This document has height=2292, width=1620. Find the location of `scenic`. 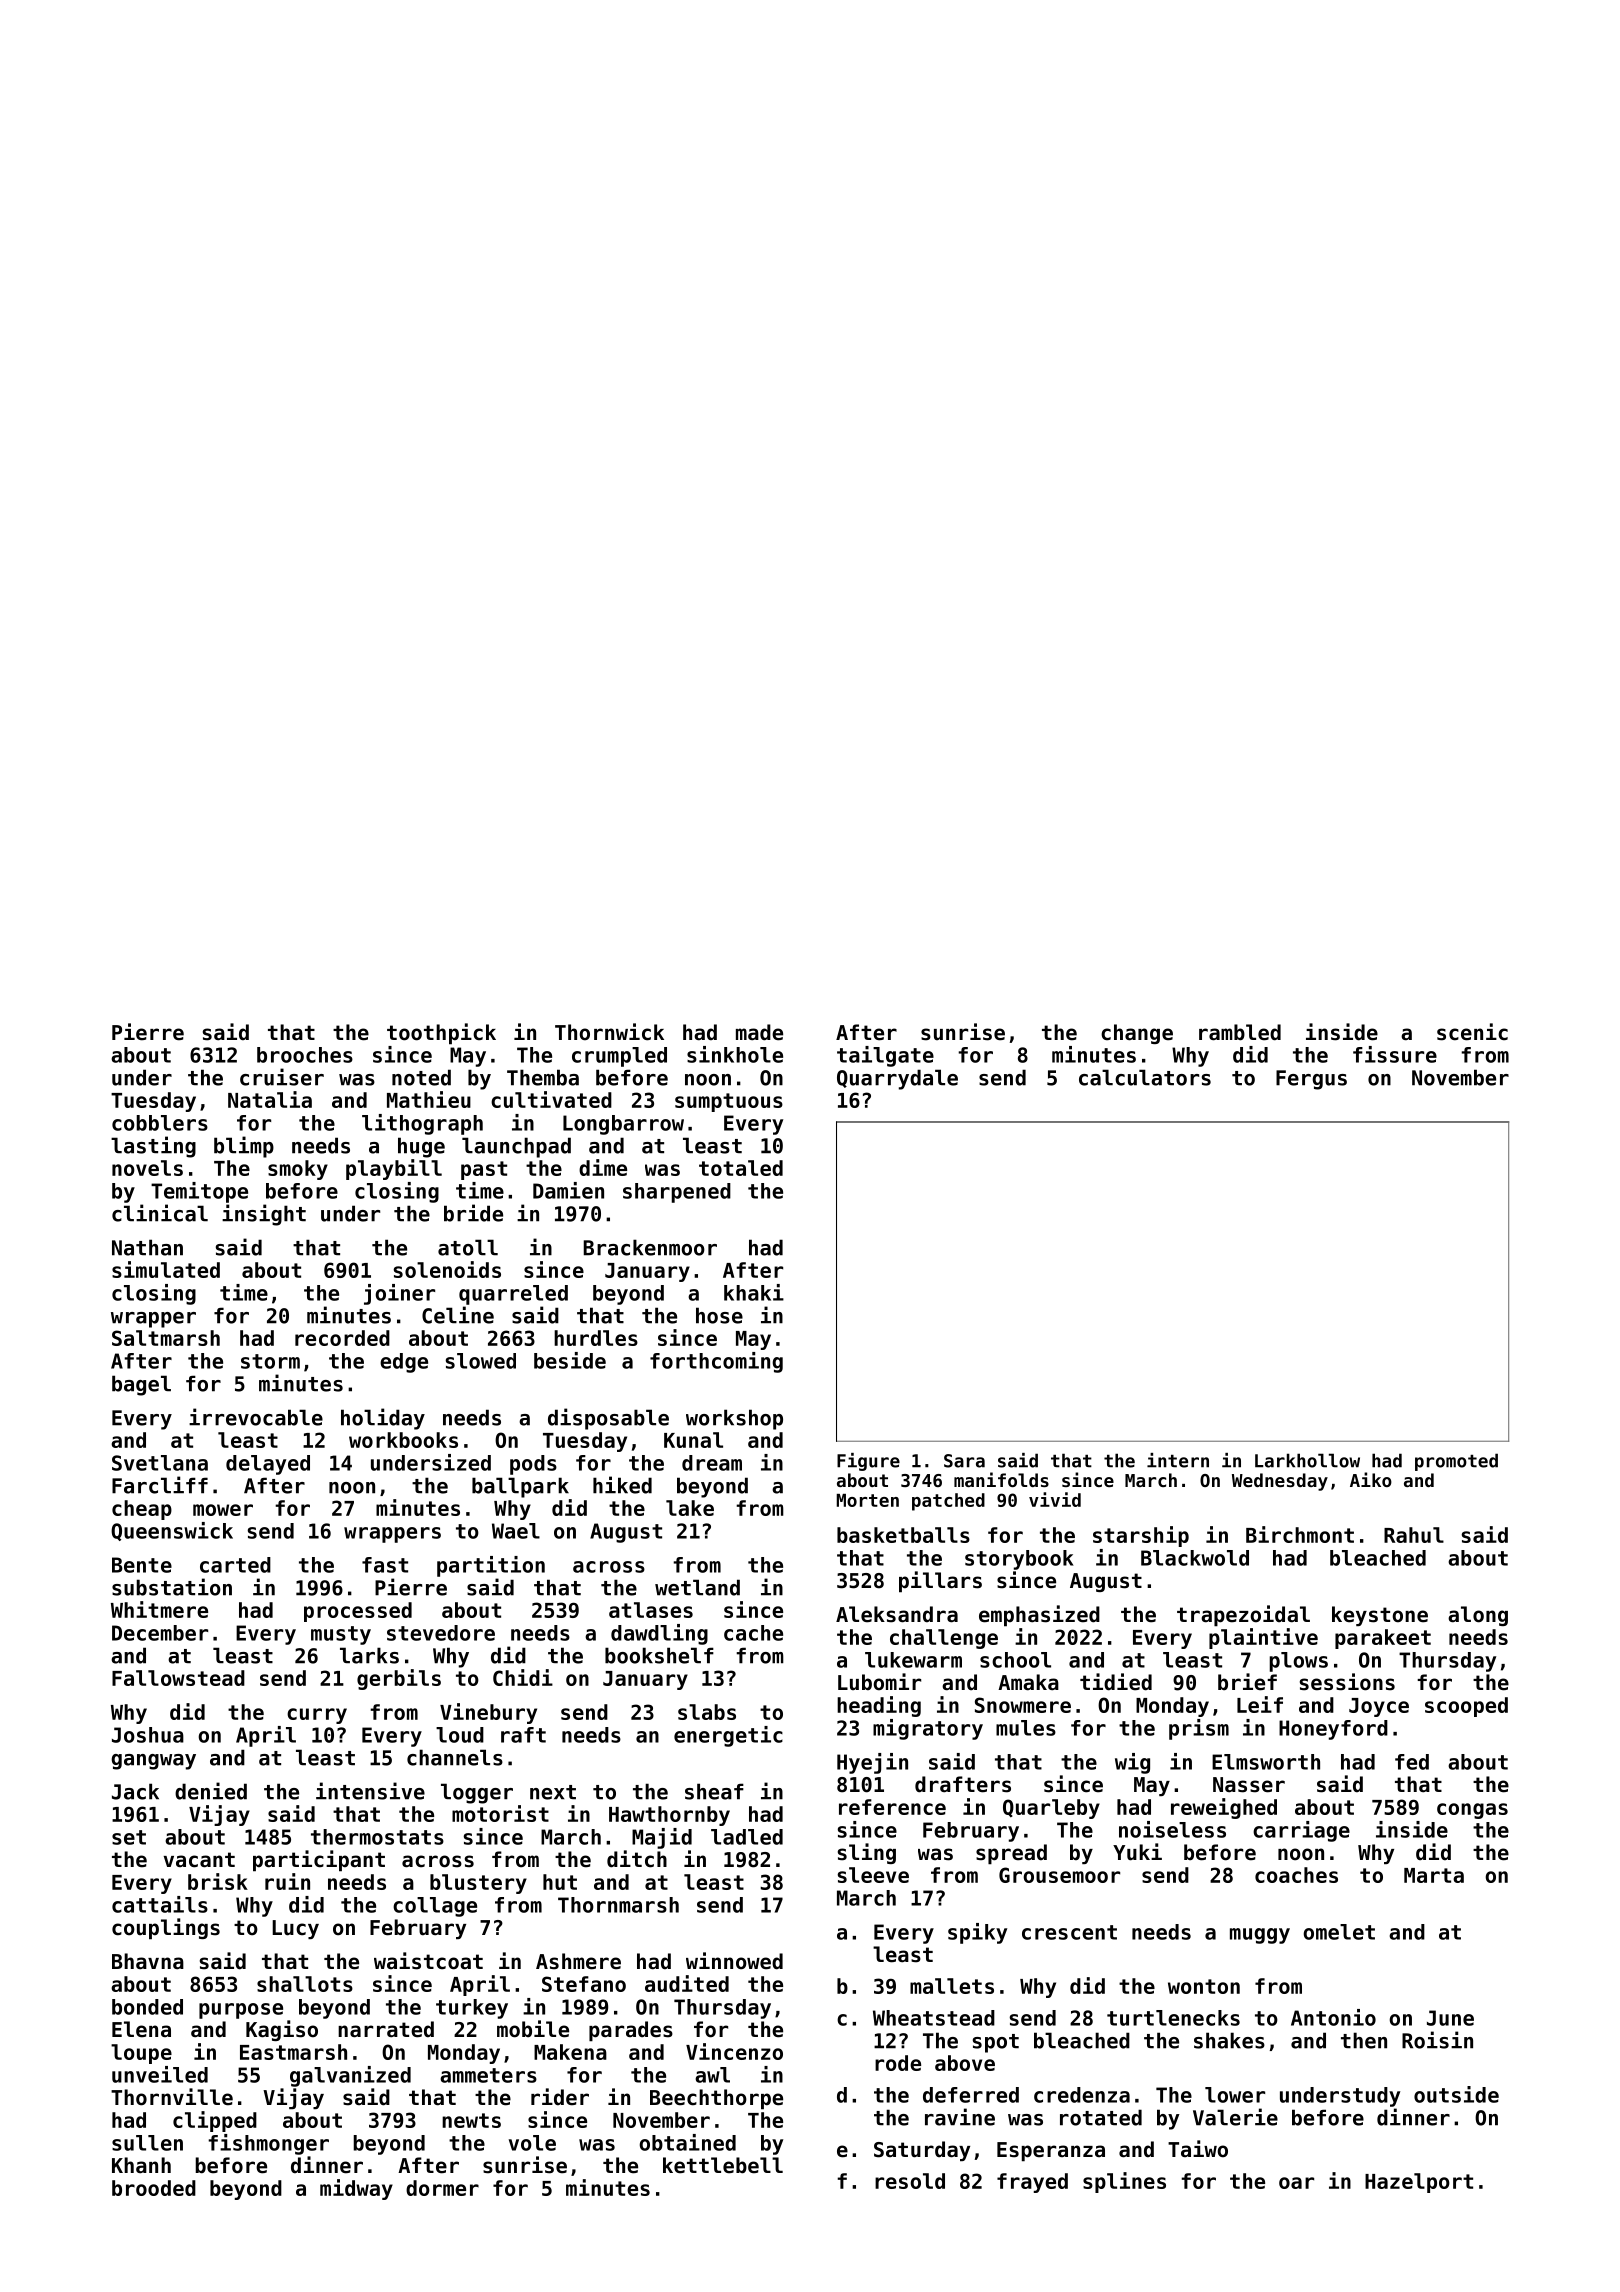

scenic is located at coordinates (1472, 1032).
